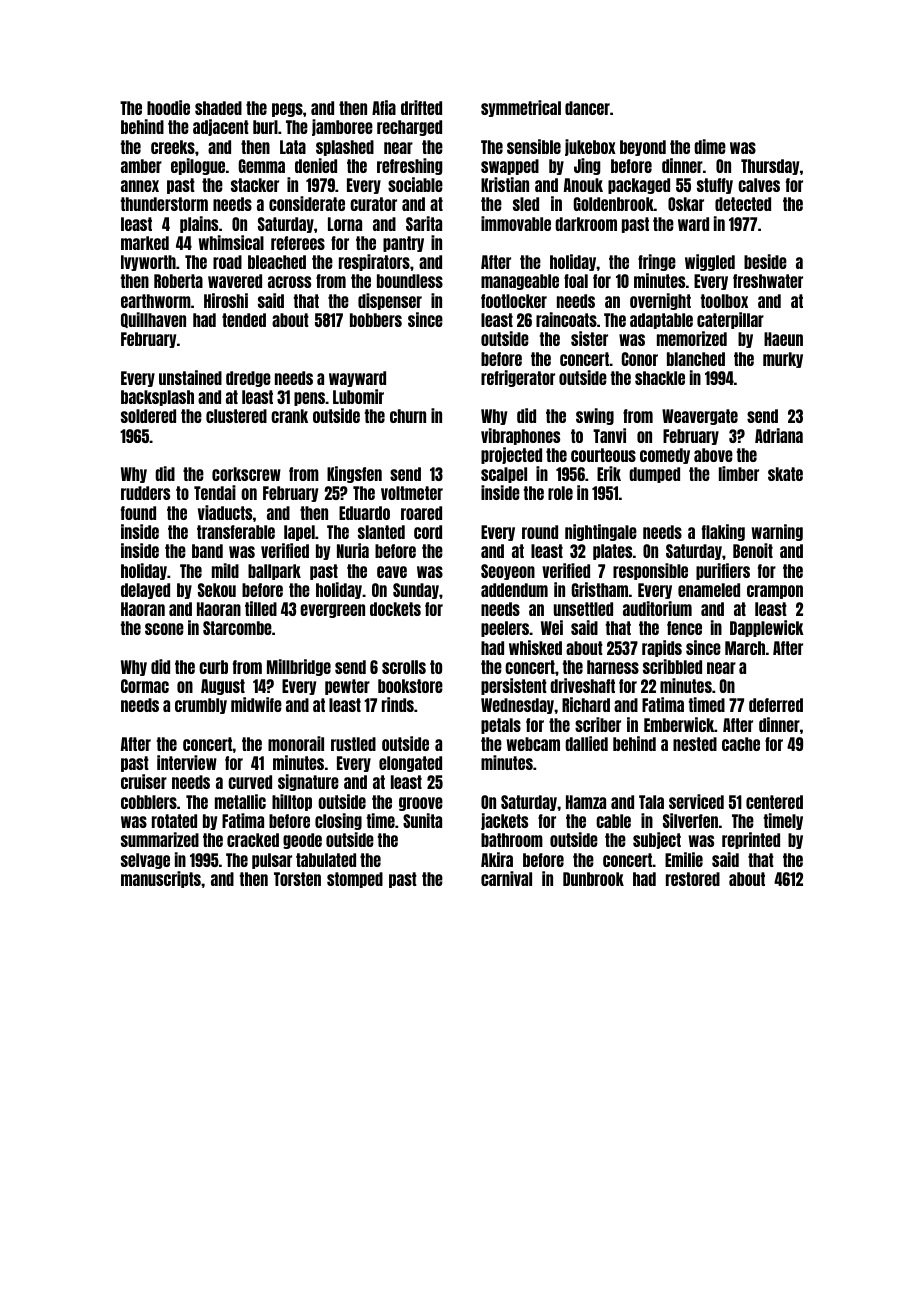 Image resolution: width=924 pixels, height=1308 pixels. What do you see at coordinates (506, 878) in the screenshot?
I see `carnival` at bounding box center [506, 878].
